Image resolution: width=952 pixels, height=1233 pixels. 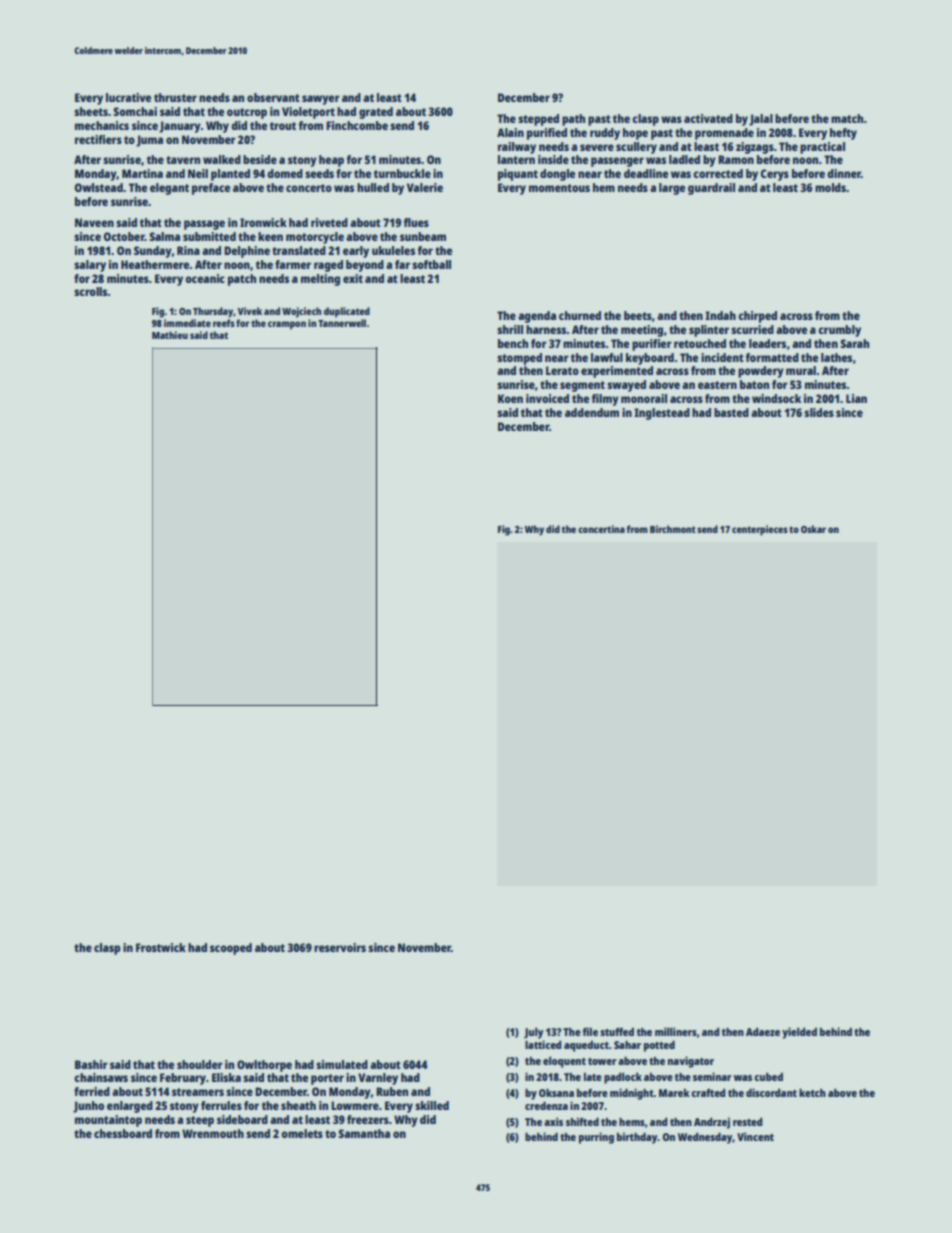 I want to click on chessboard, so click(x=123, y=1133).
